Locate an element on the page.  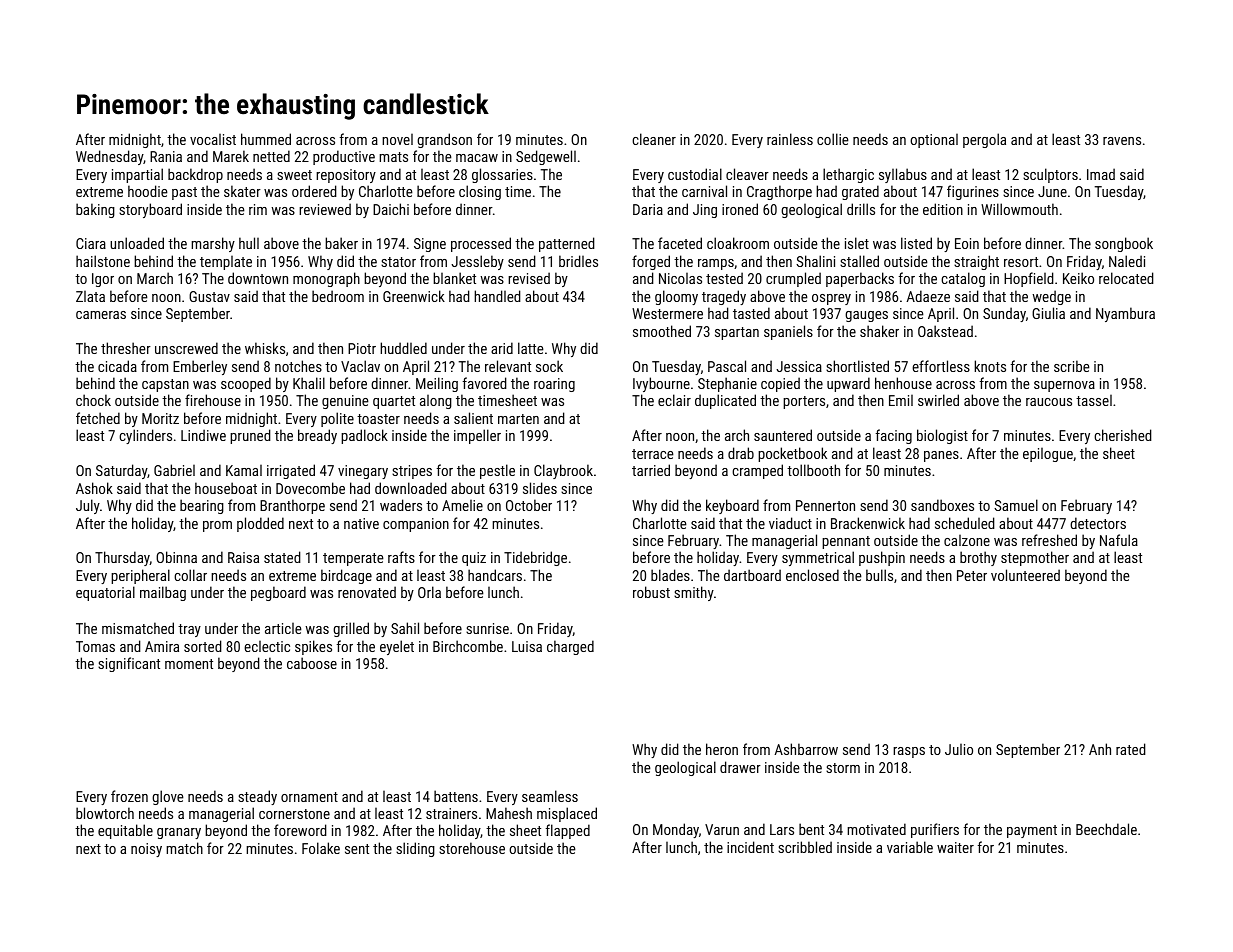
cameras is located at coordinates (101, 315).
